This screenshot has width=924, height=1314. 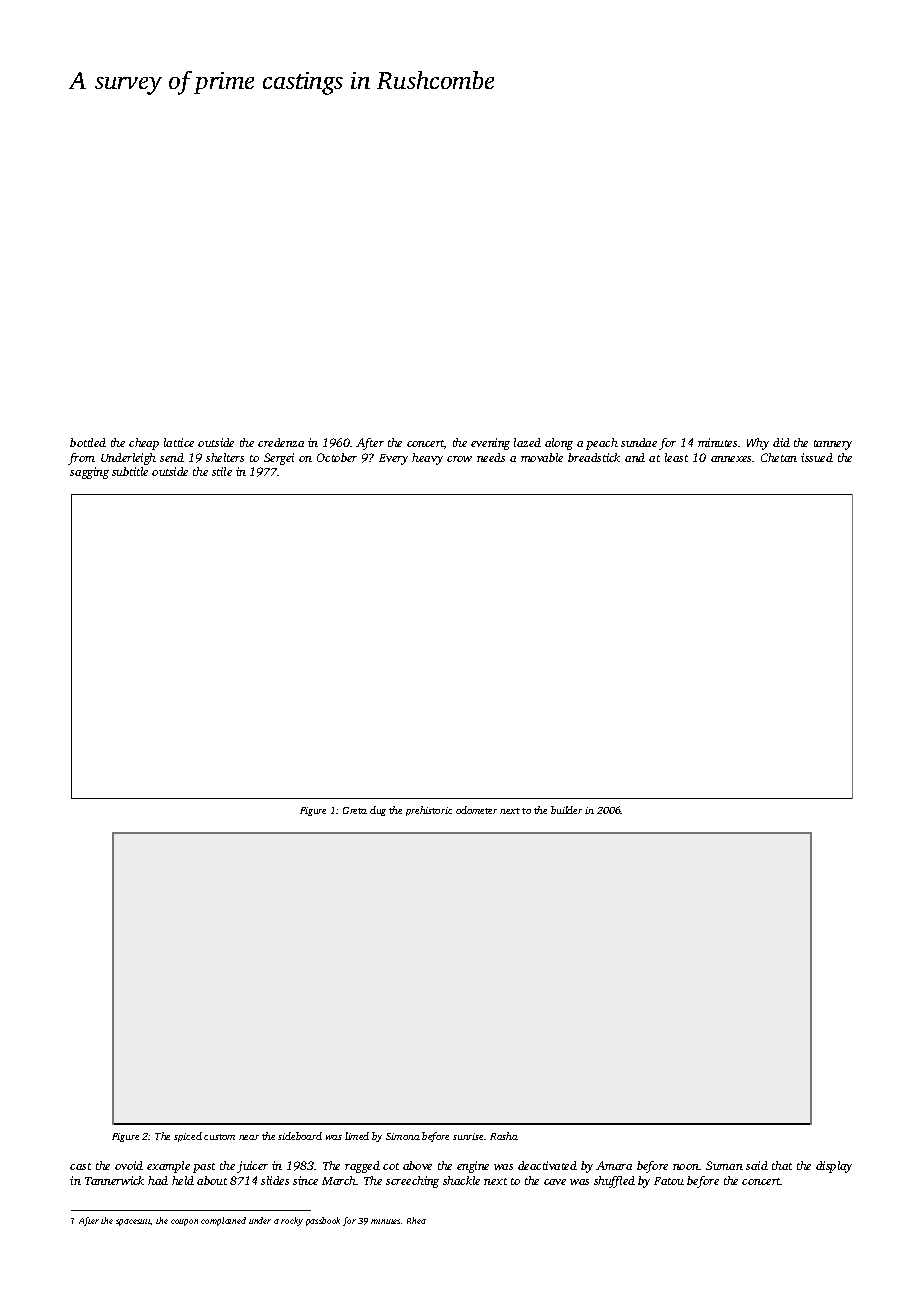 What do you see at coordinates (188, 1137) in the screenshot?
I see `spiced` at bounding box center [188, 1137].
